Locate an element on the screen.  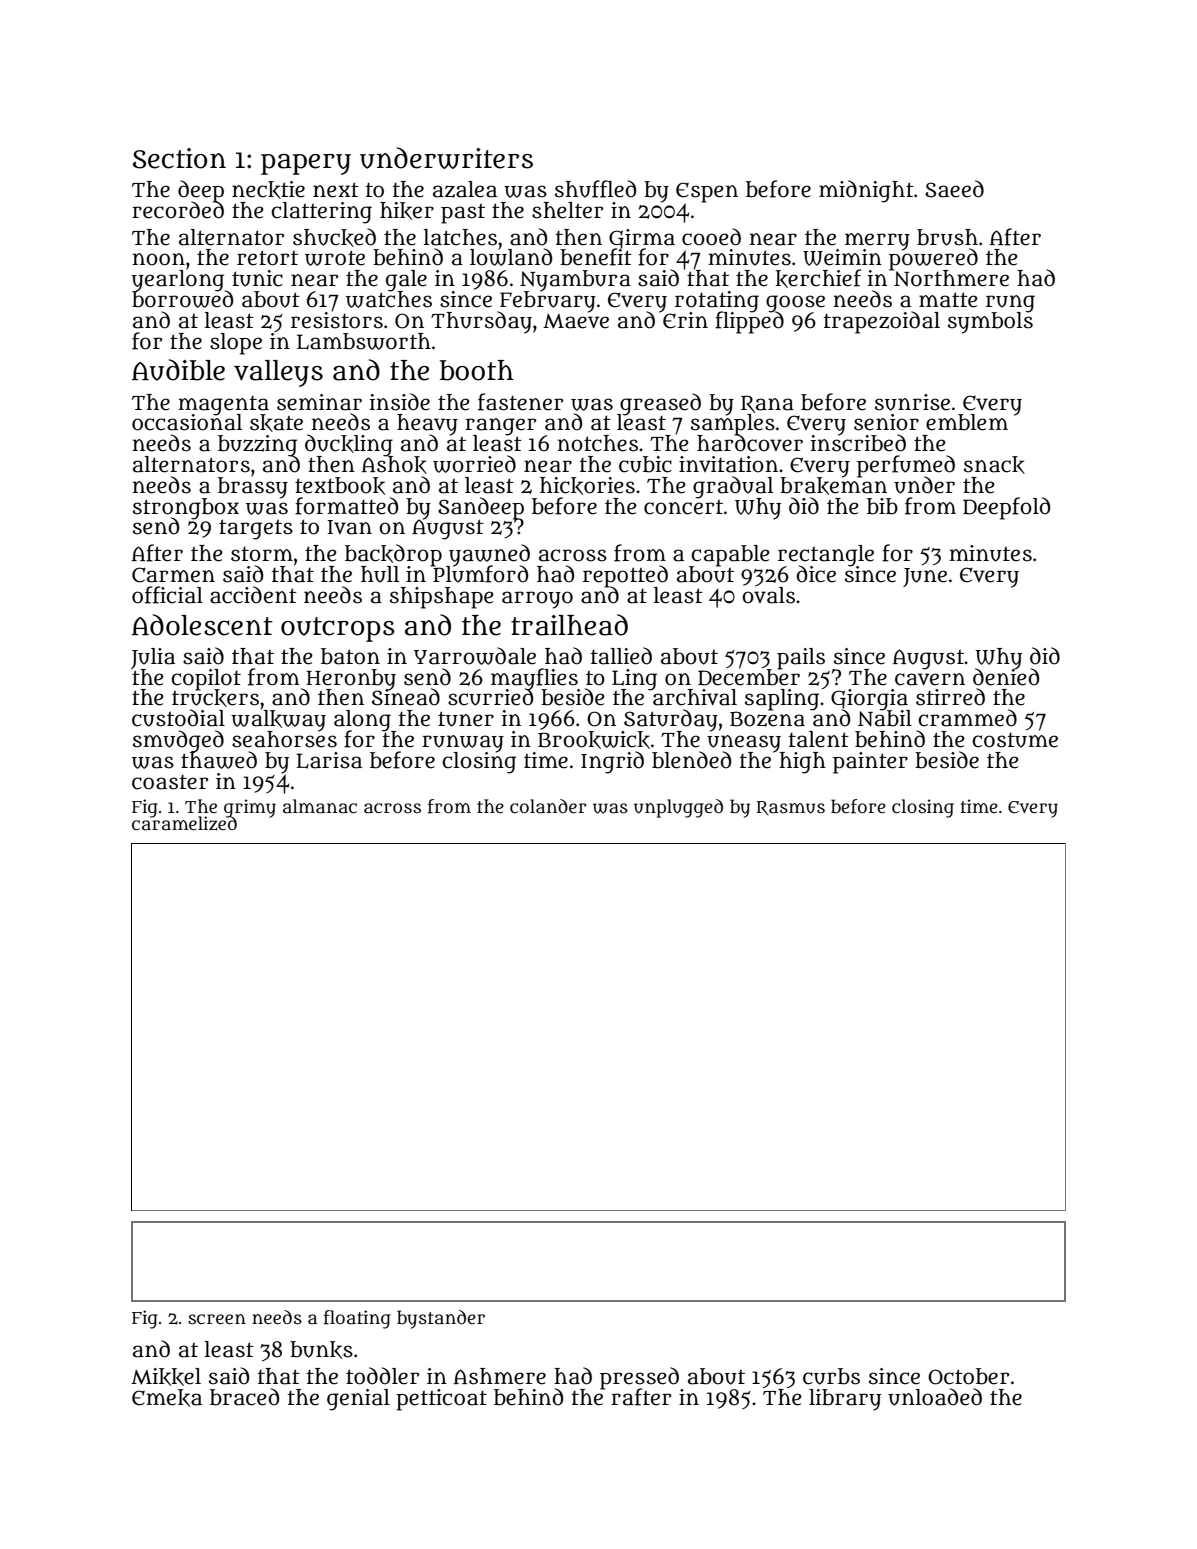
unplugged is located at coordinates (678, 808).
